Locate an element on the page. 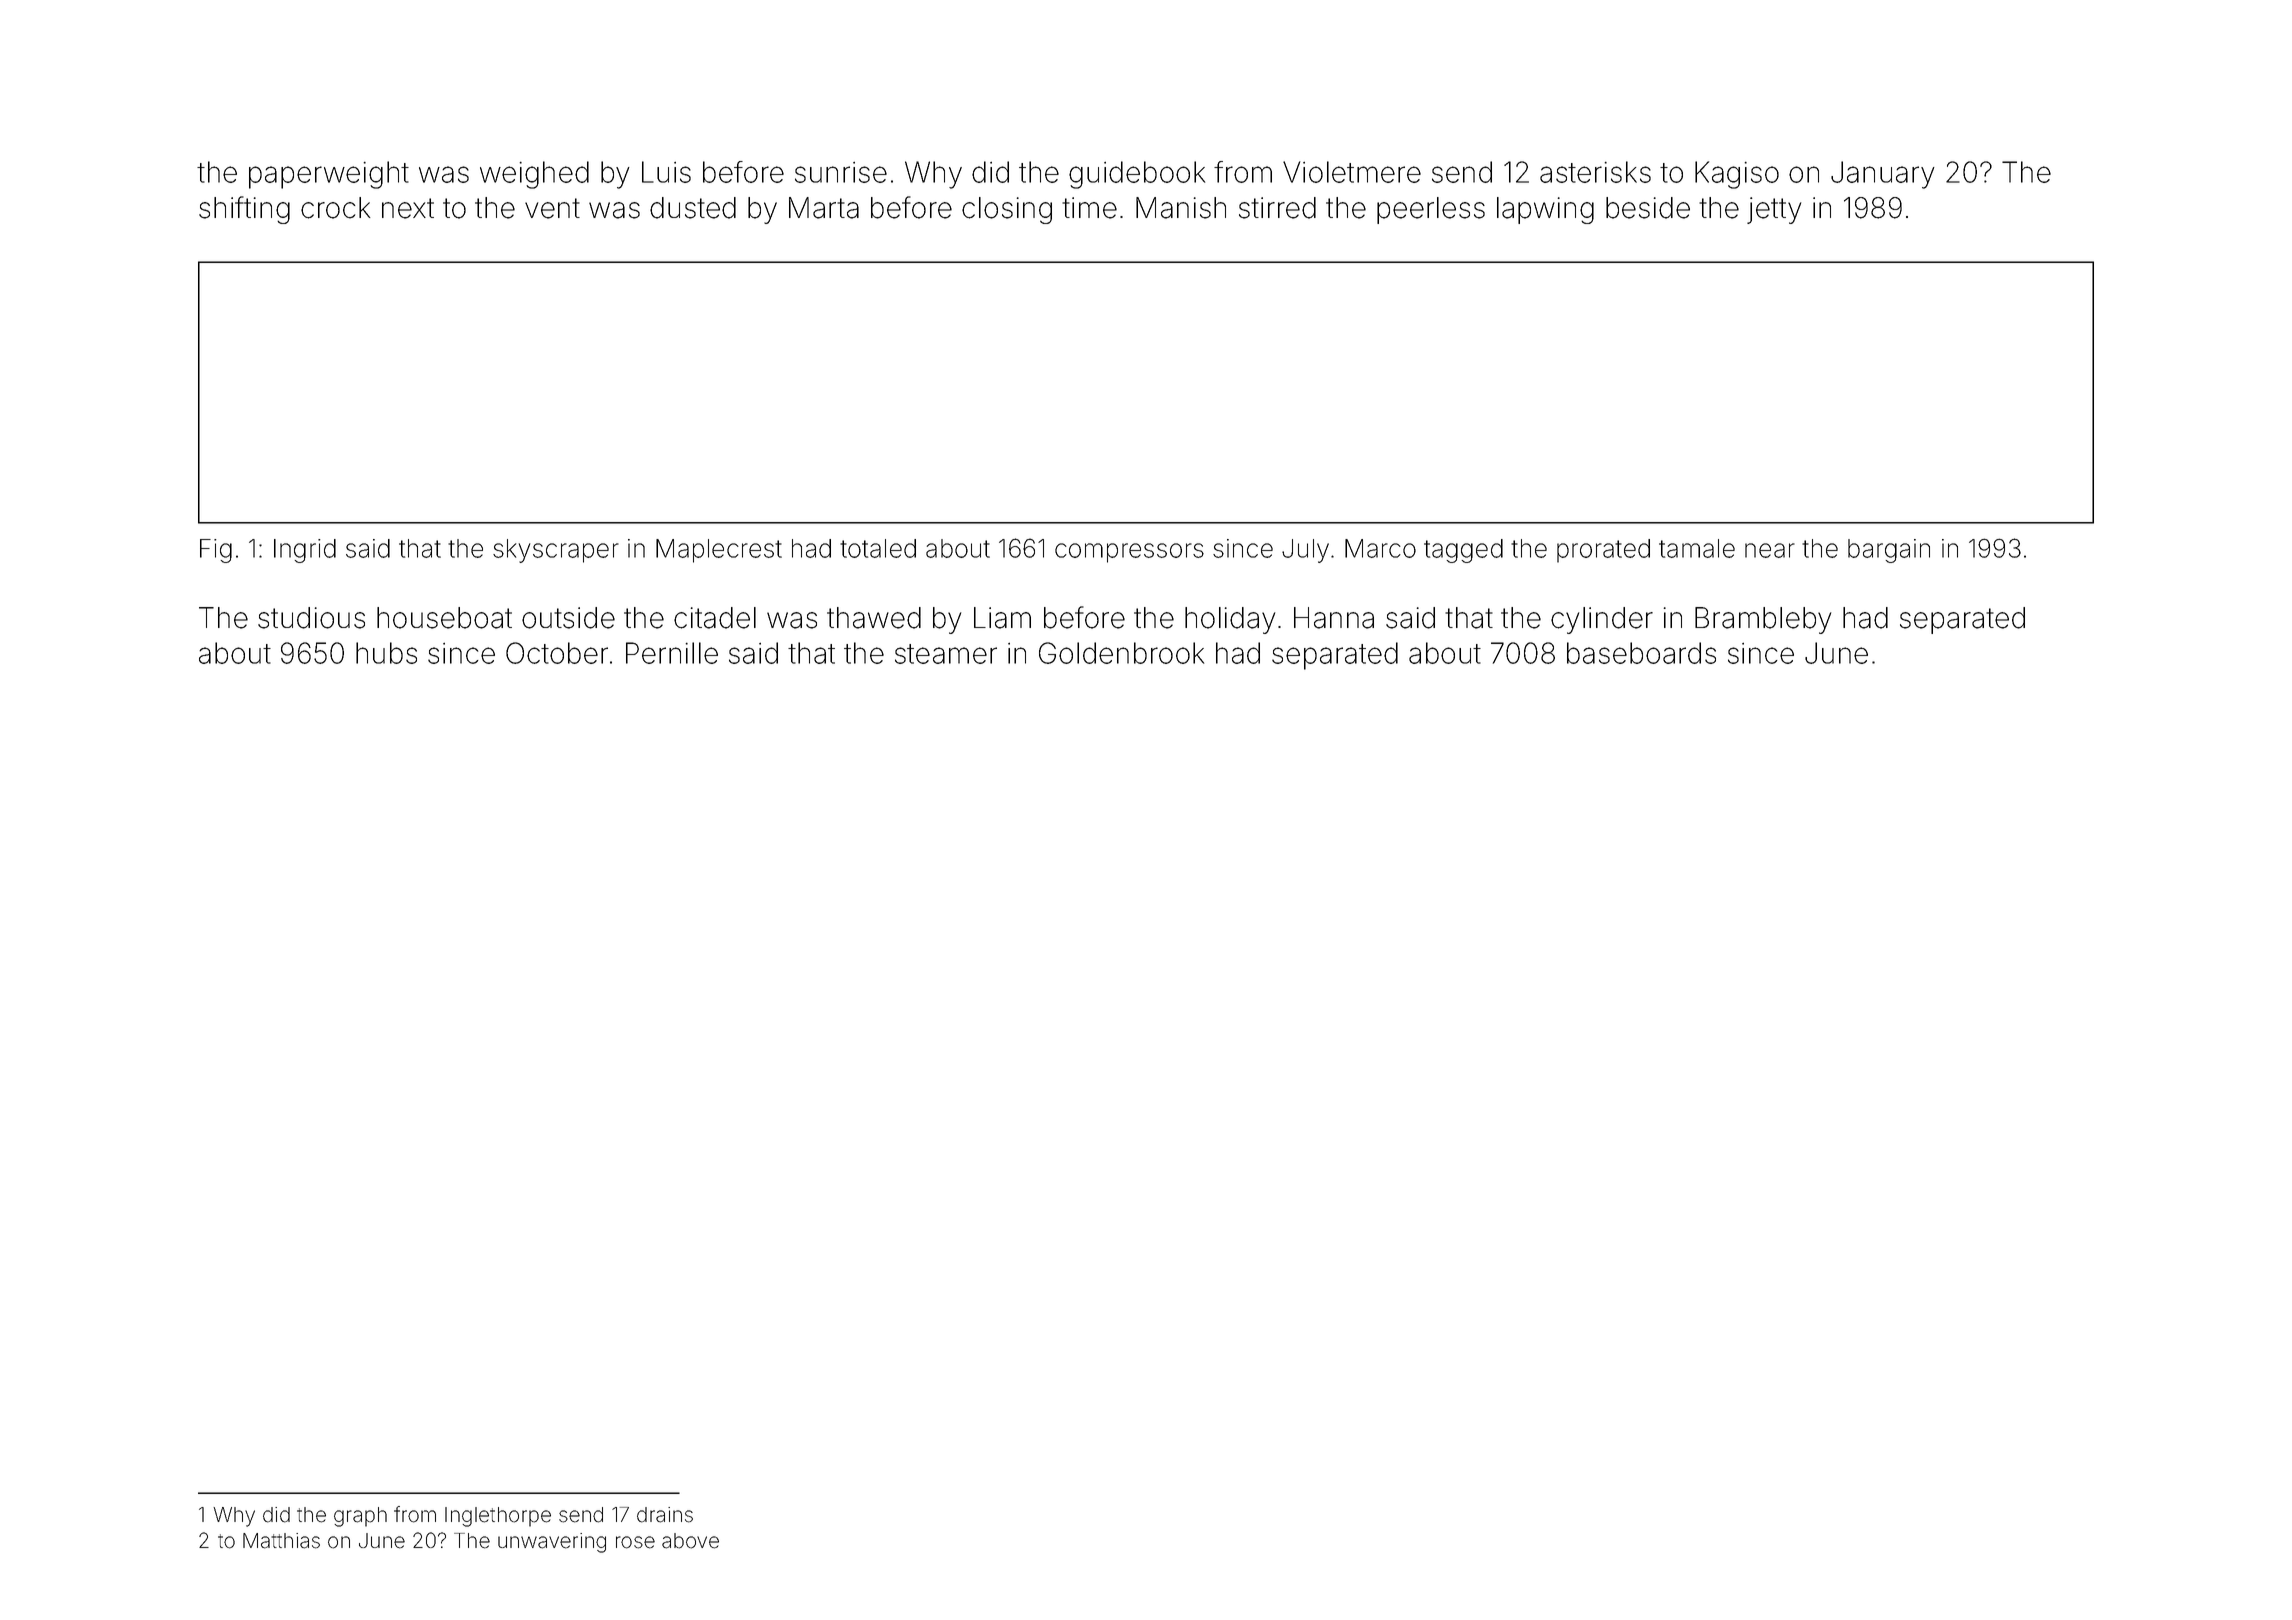  Brambleby is located at coordinates (1763, 620).
